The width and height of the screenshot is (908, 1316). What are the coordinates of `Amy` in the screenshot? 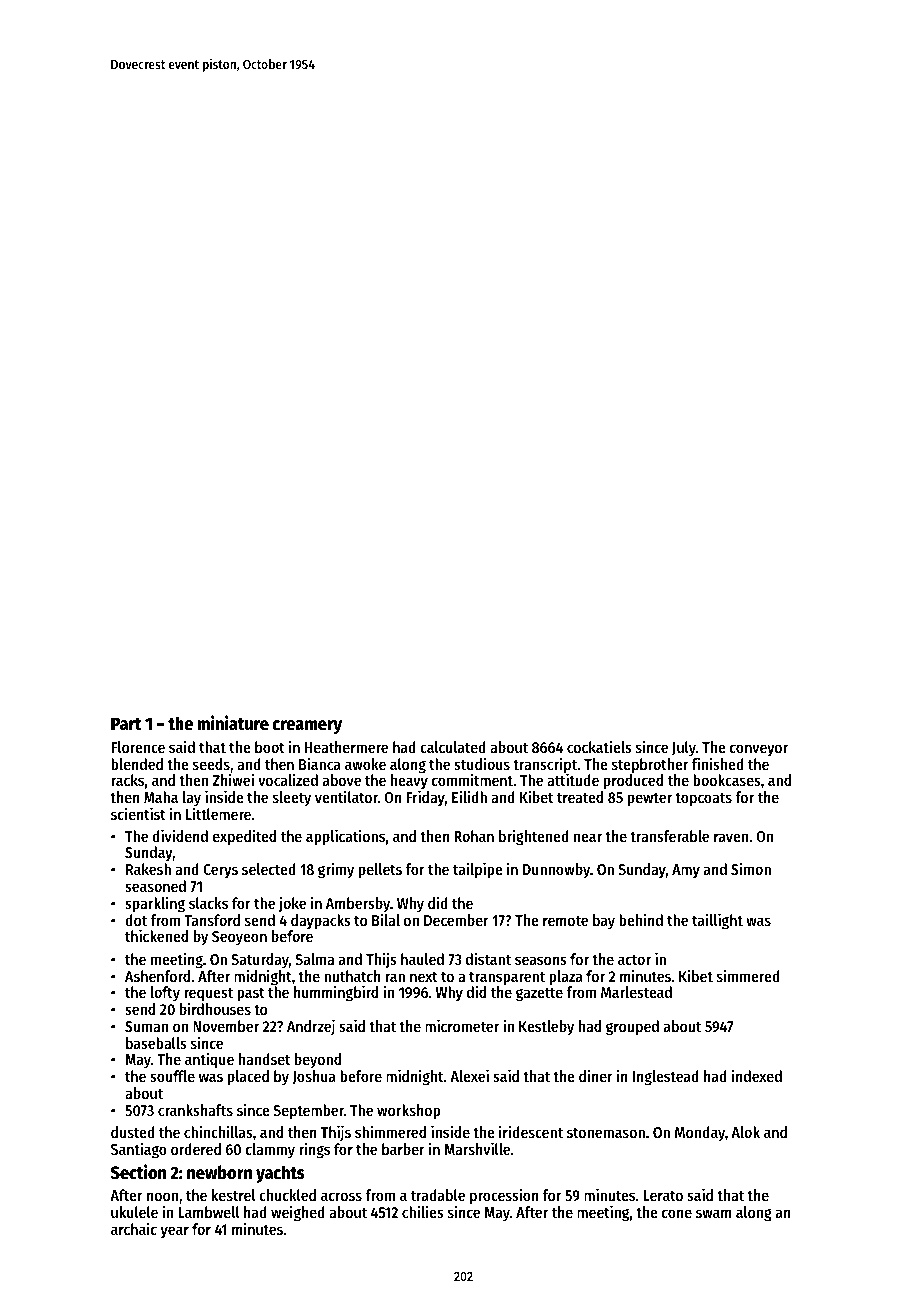 It's located at (686, 871).
